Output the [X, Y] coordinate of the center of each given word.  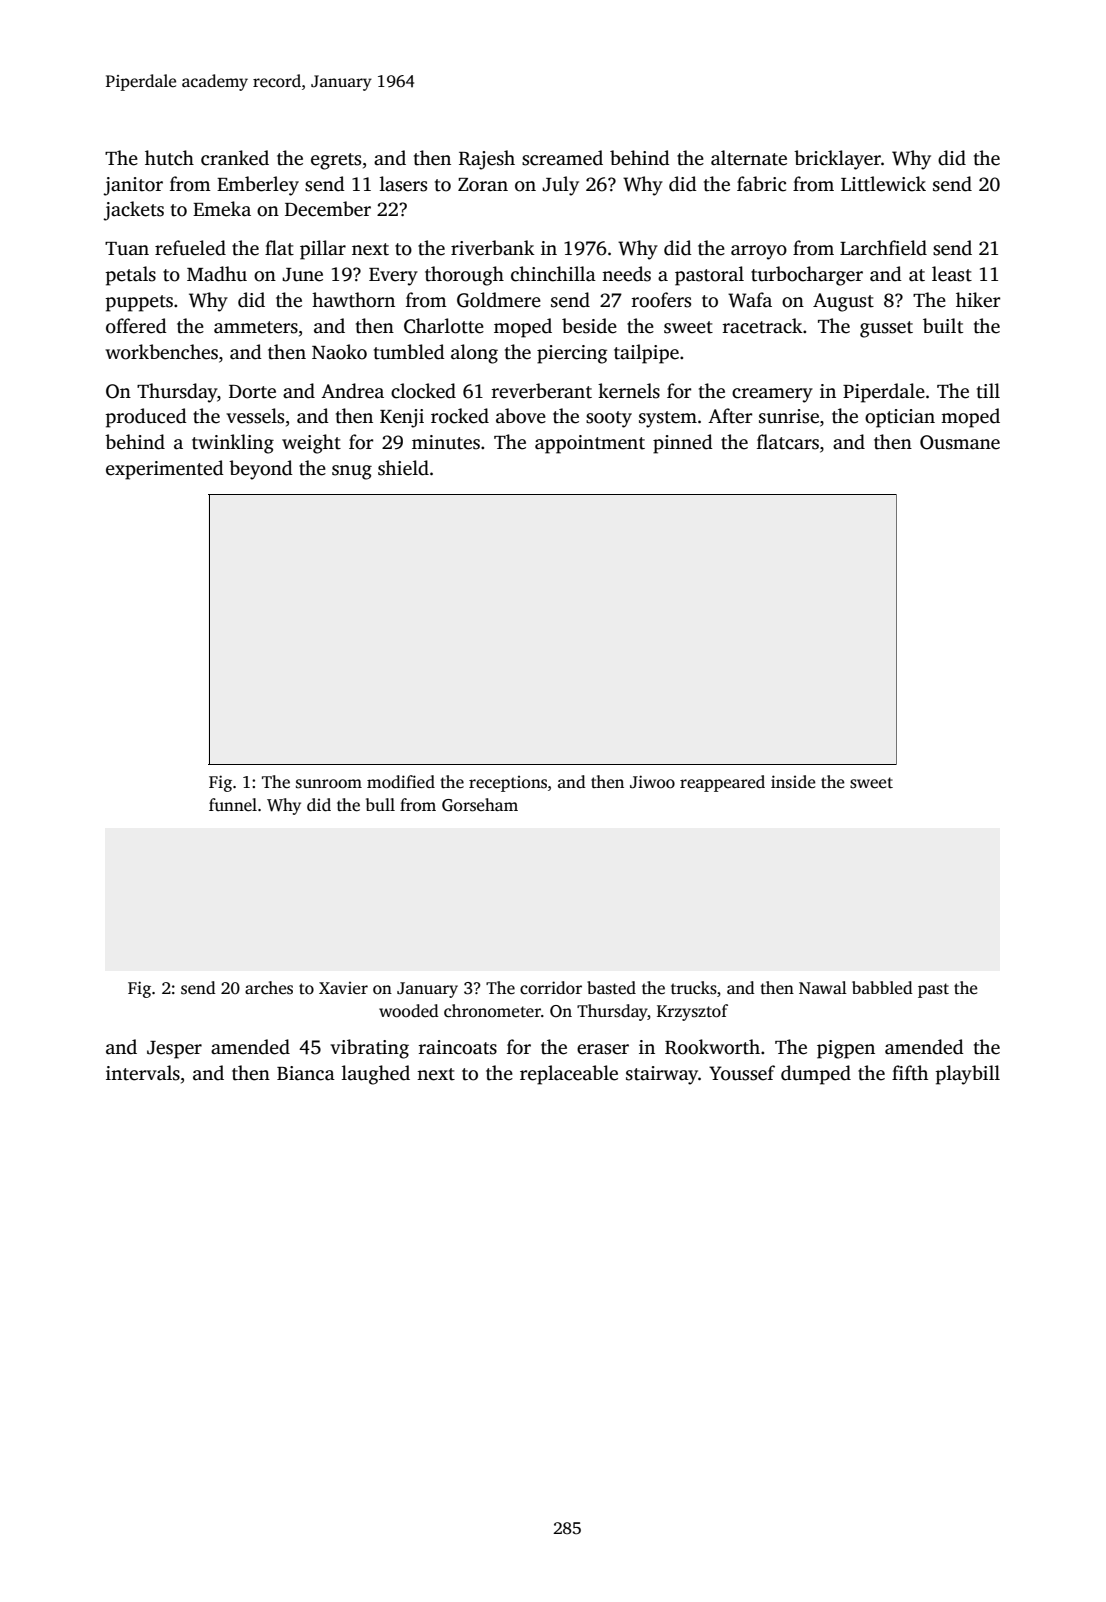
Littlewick [883, 184]
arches [269, 988]
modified [401, 782]
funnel [233, 805]
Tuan [127, 249]
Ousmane [960, 442]
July [560, 186]
